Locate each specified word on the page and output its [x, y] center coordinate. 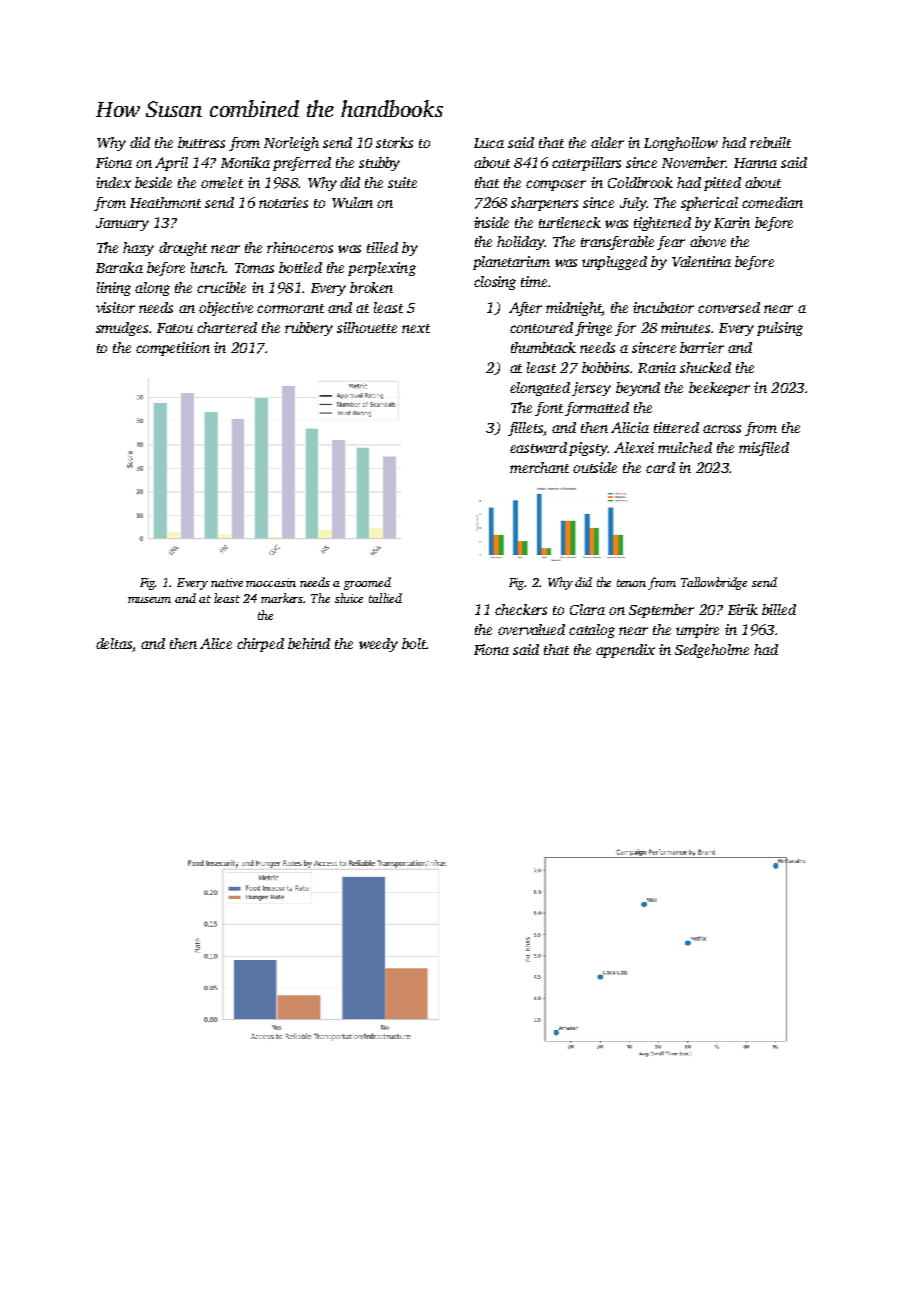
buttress [201, 142]
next [416, 328]
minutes [685, 327]
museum [149, 600]
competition [173, 349]
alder [607, 142]
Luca [489, 143]
